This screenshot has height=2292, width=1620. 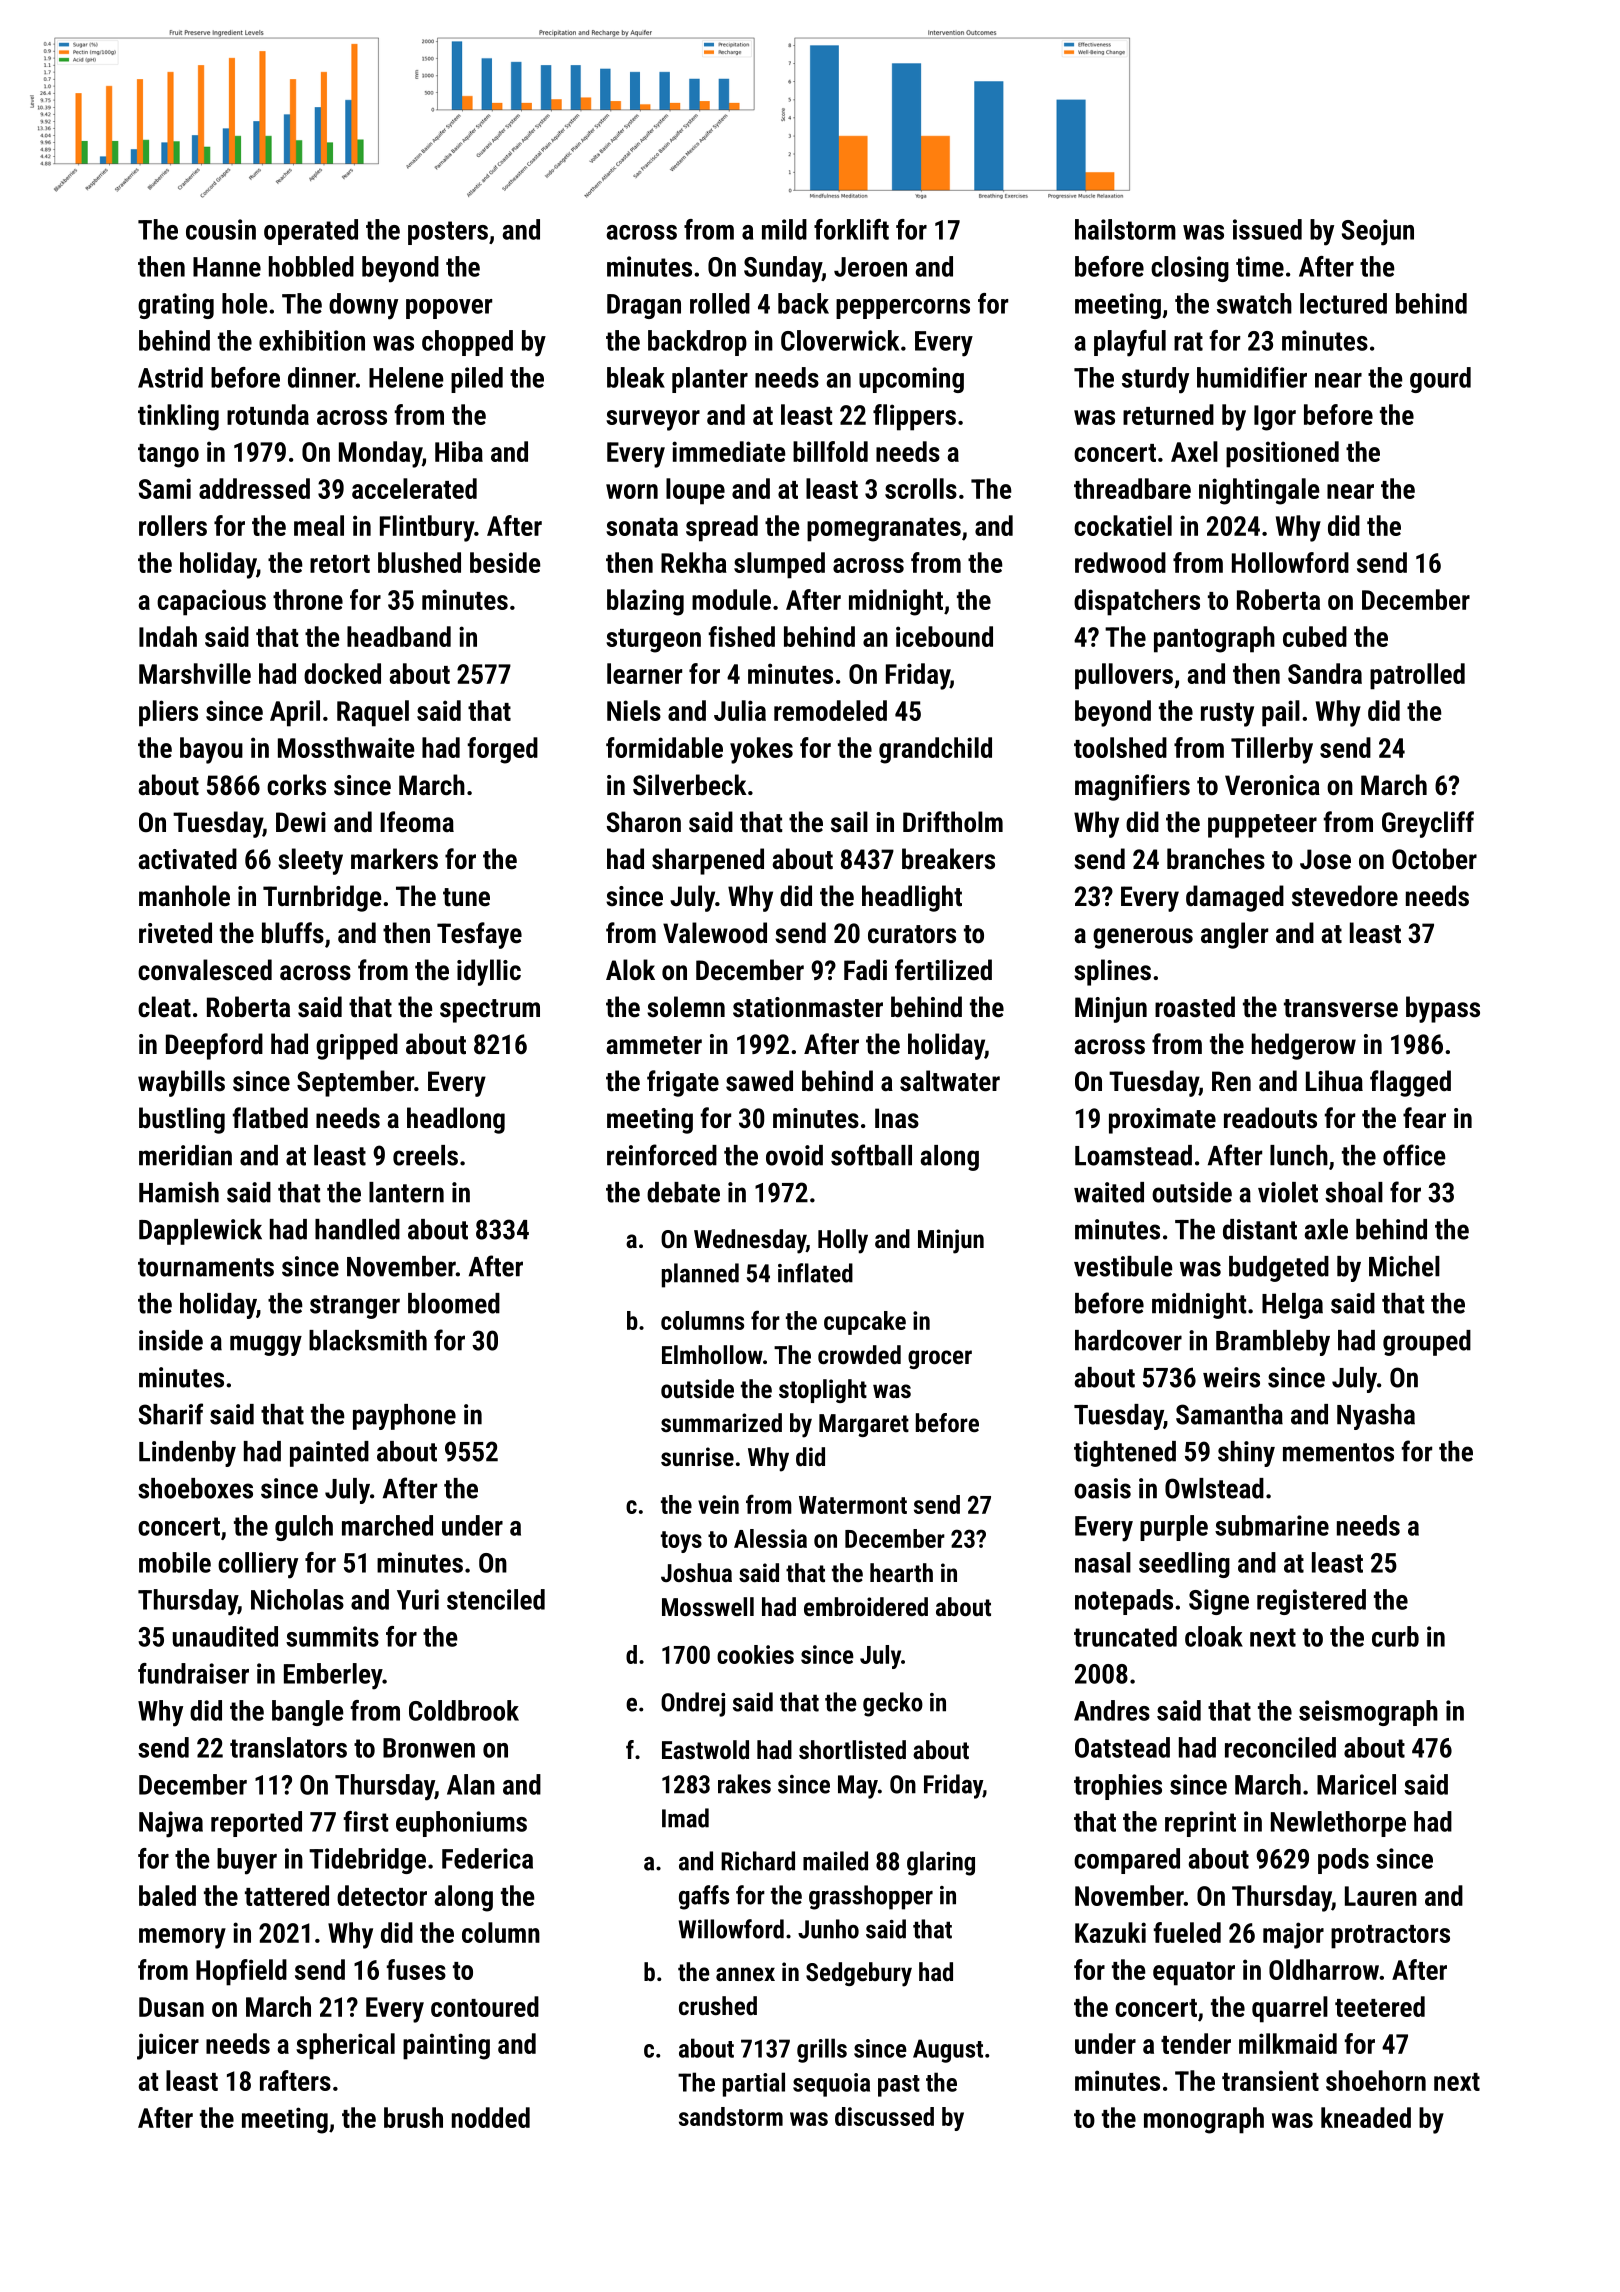 I want to click on brush, so click(x=413, y=2117).
